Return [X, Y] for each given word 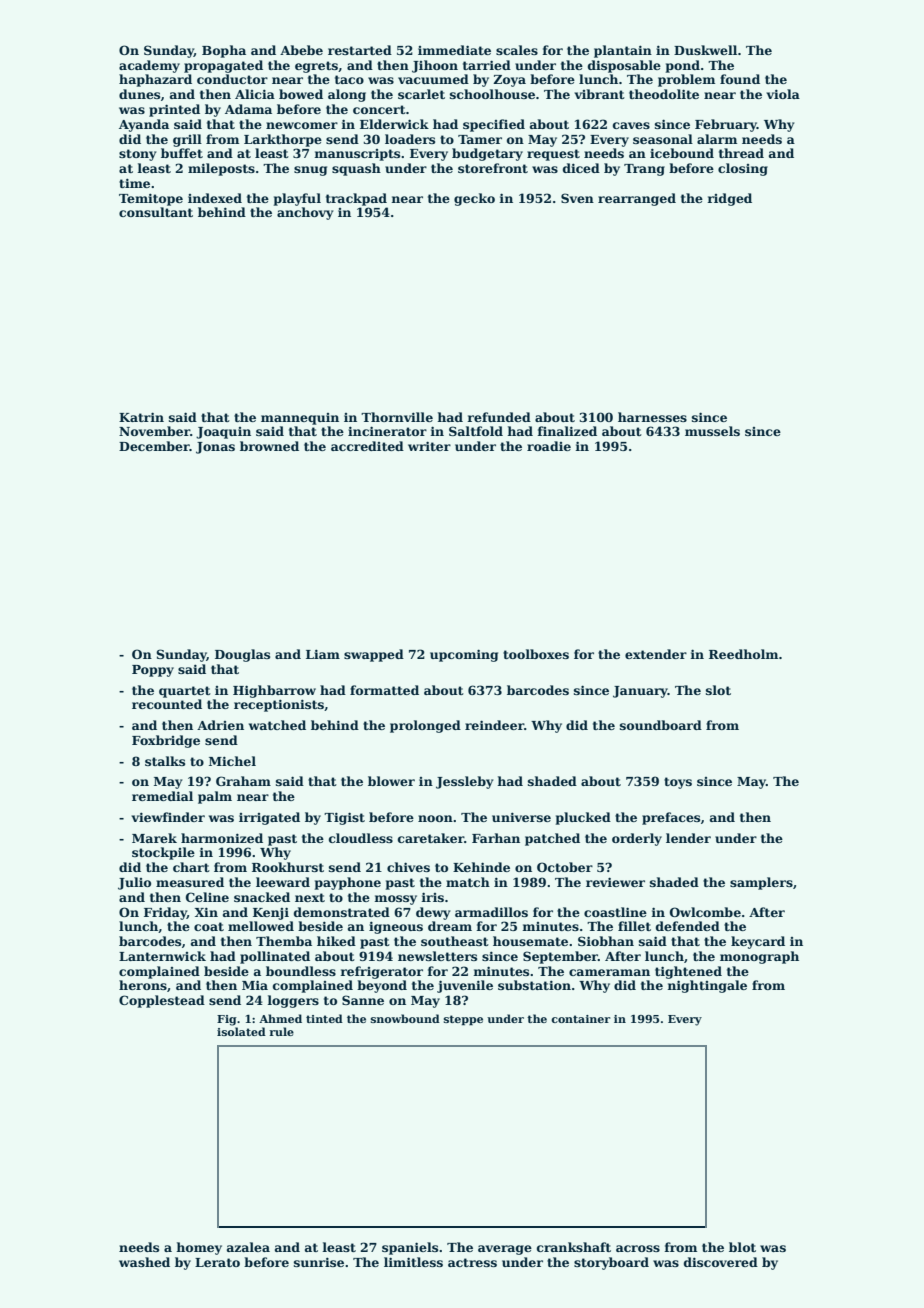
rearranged [637, 199]
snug [310, 171]
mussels [712, 431]
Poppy [153, 671]
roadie [549, 446]
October [565, 867]
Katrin [141, 417]
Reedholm [743, 654]
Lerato [217, 1262]
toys [678, 783]
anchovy [305, 213]
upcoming [464, 655]
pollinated [275, 957]
